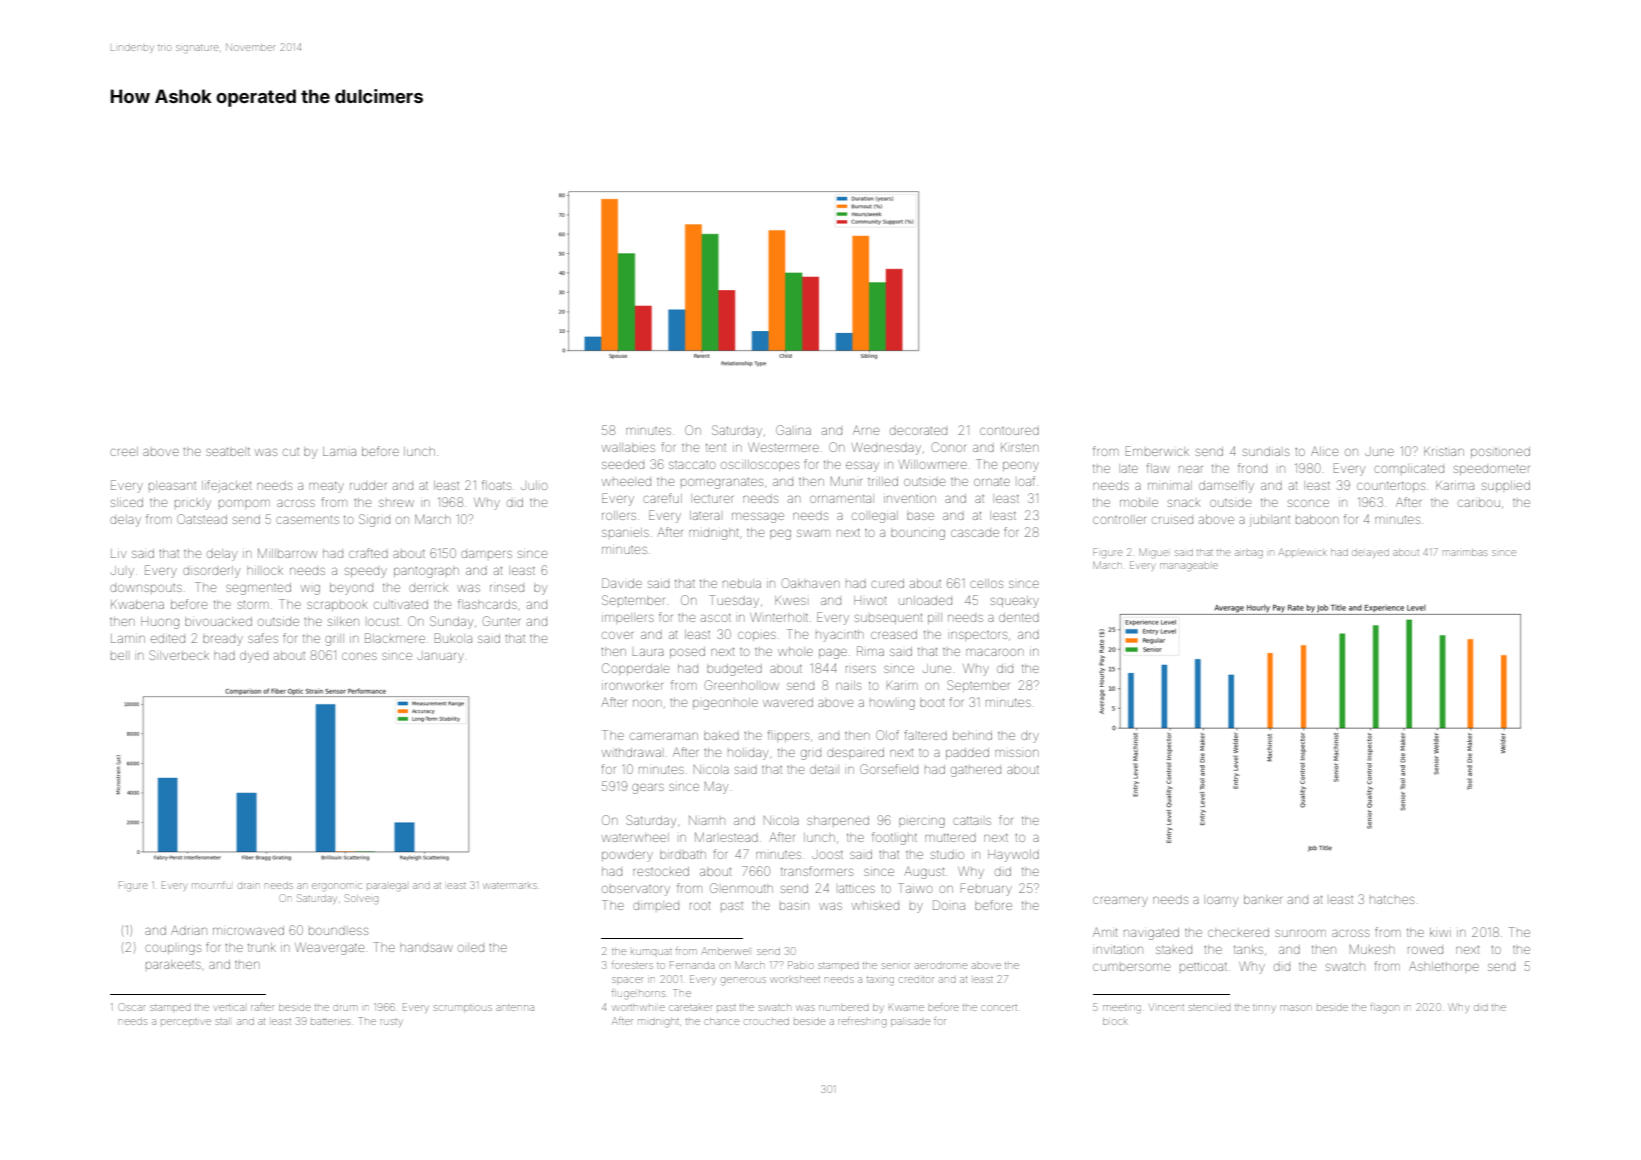 The width and height of the screenshot is (1641, 1160). I want to click on subsequent, so click(888, 619).
